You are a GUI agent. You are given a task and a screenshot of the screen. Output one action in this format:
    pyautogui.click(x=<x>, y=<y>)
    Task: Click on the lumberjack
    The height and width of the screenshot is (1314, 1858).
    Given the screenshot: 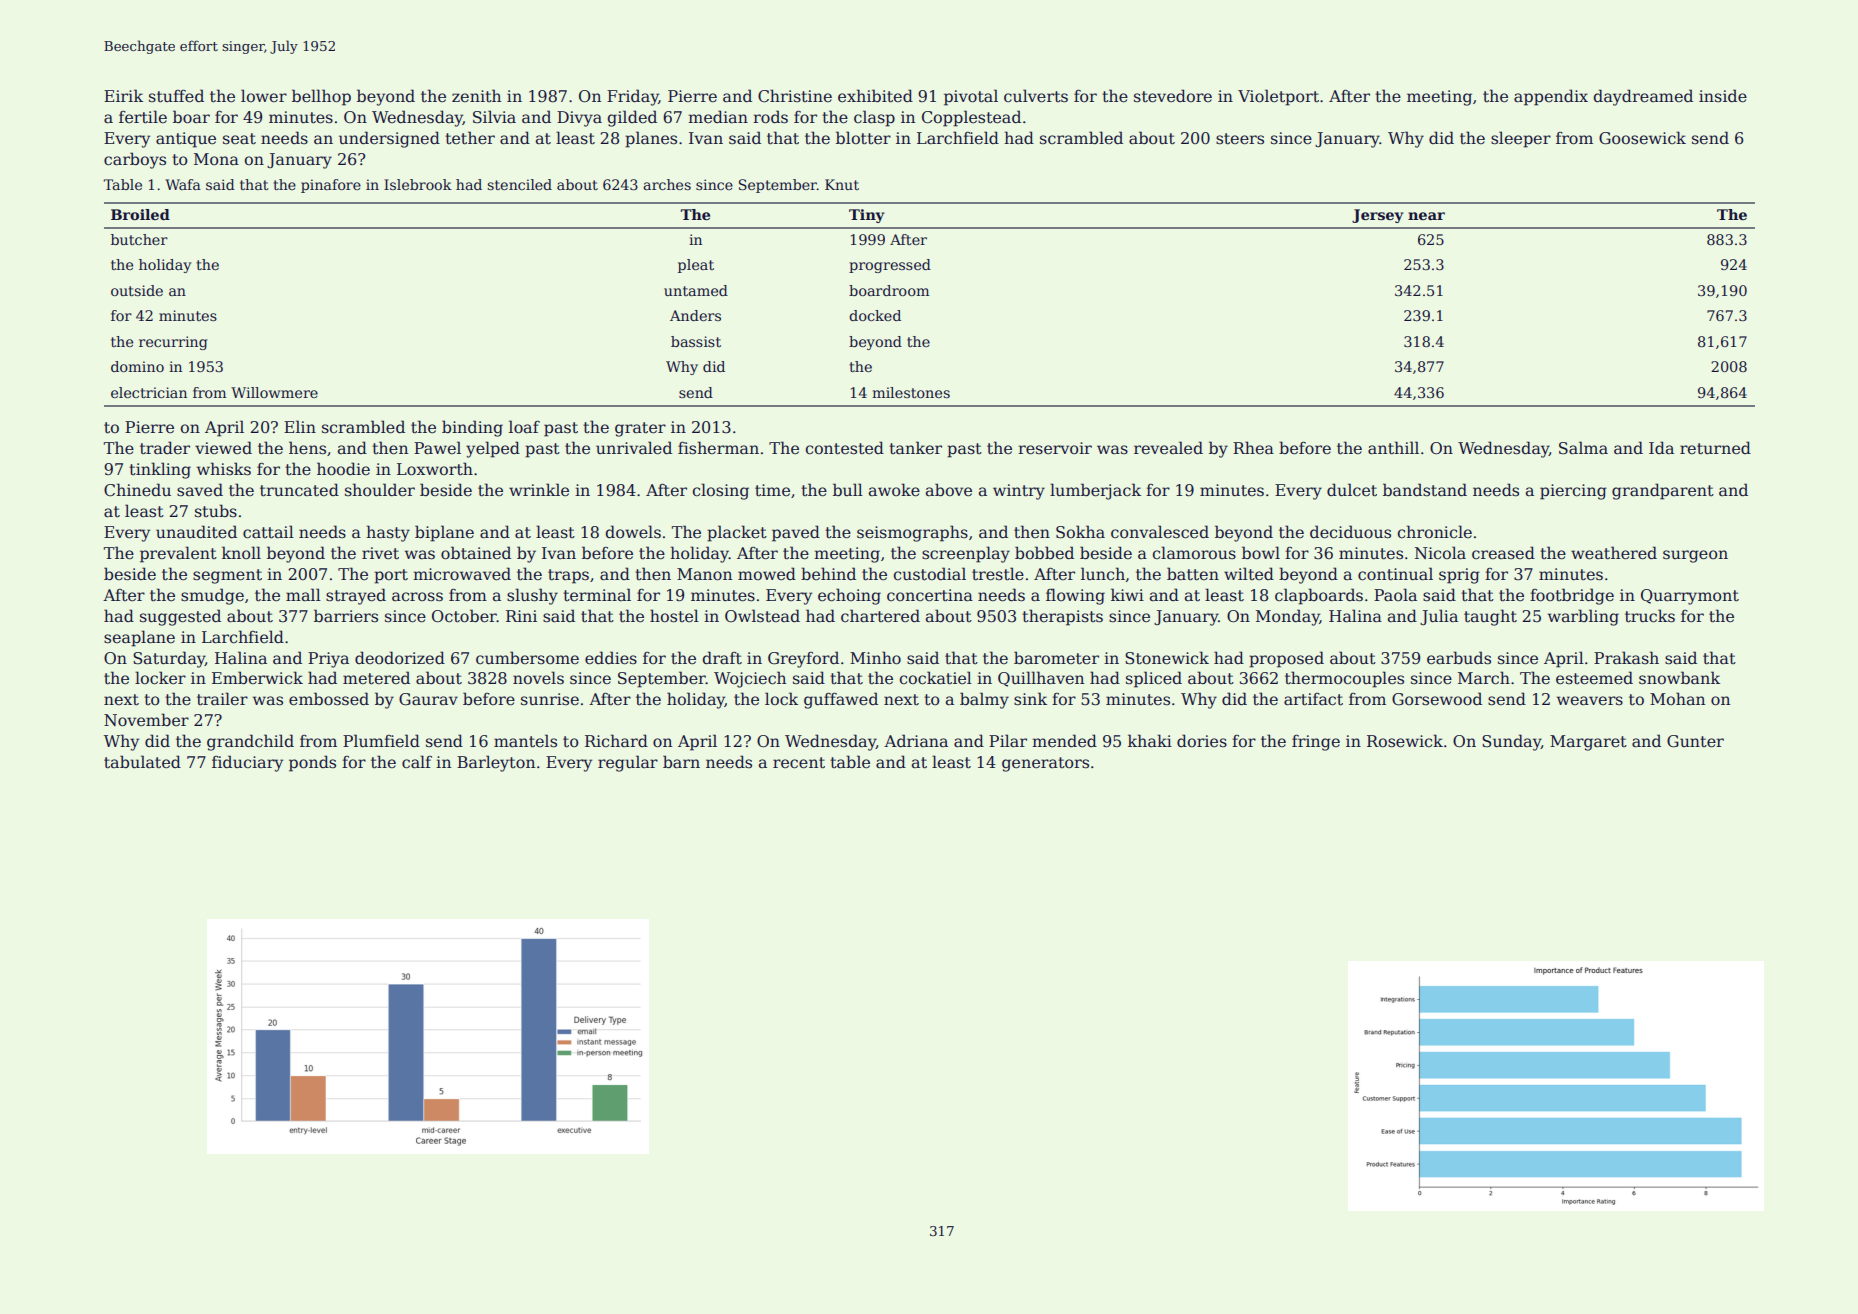 What is the action you would take?
    pyautogui.click(x=1095, y=491)
